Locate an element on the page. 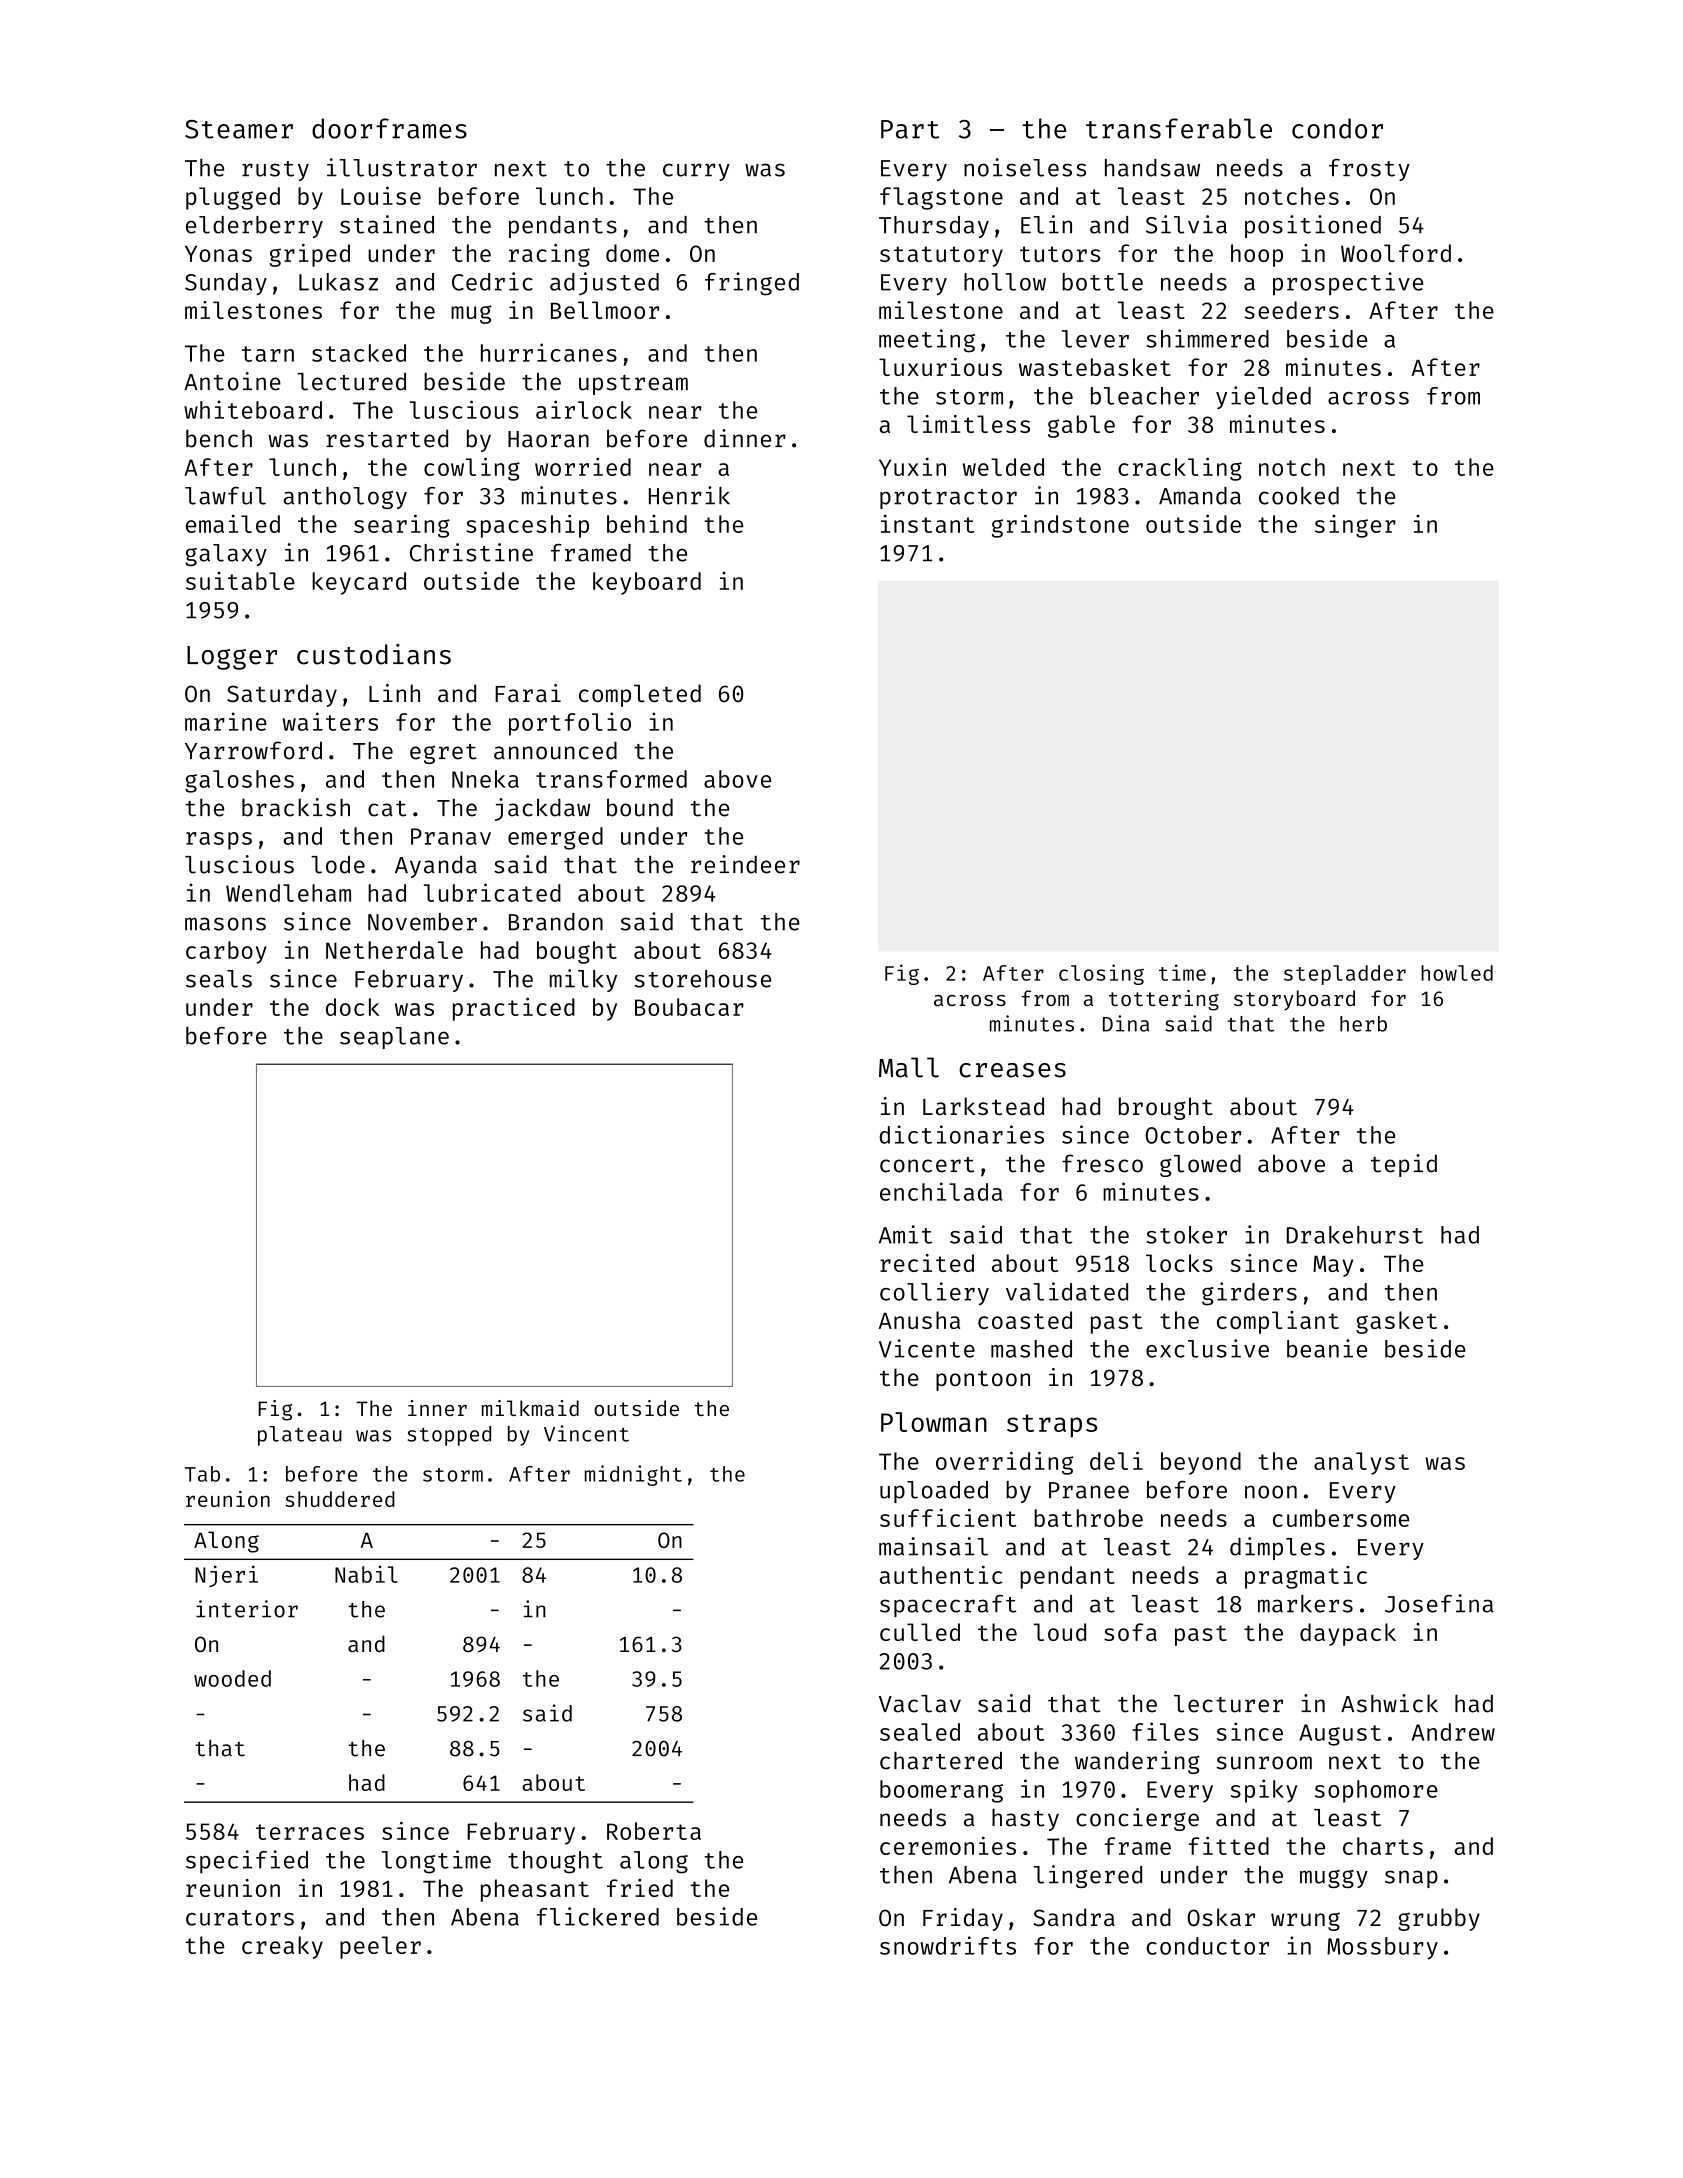 The height and width of the page is (2178, 1683). snap is located at coordinates (1411, 1879).
